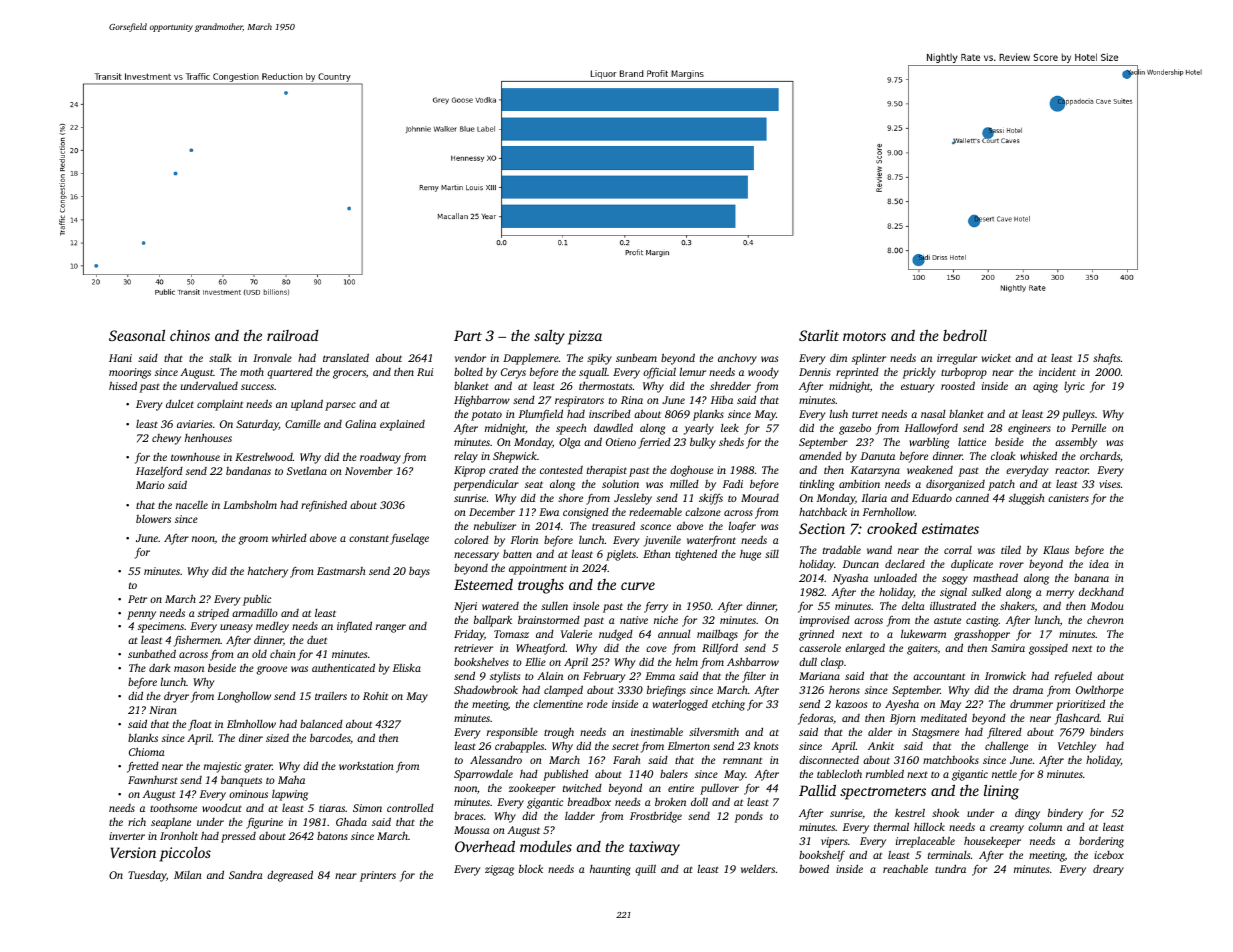 The height and width of the document is (952, 1233). I want to click on ferried, so click(654, 443).
